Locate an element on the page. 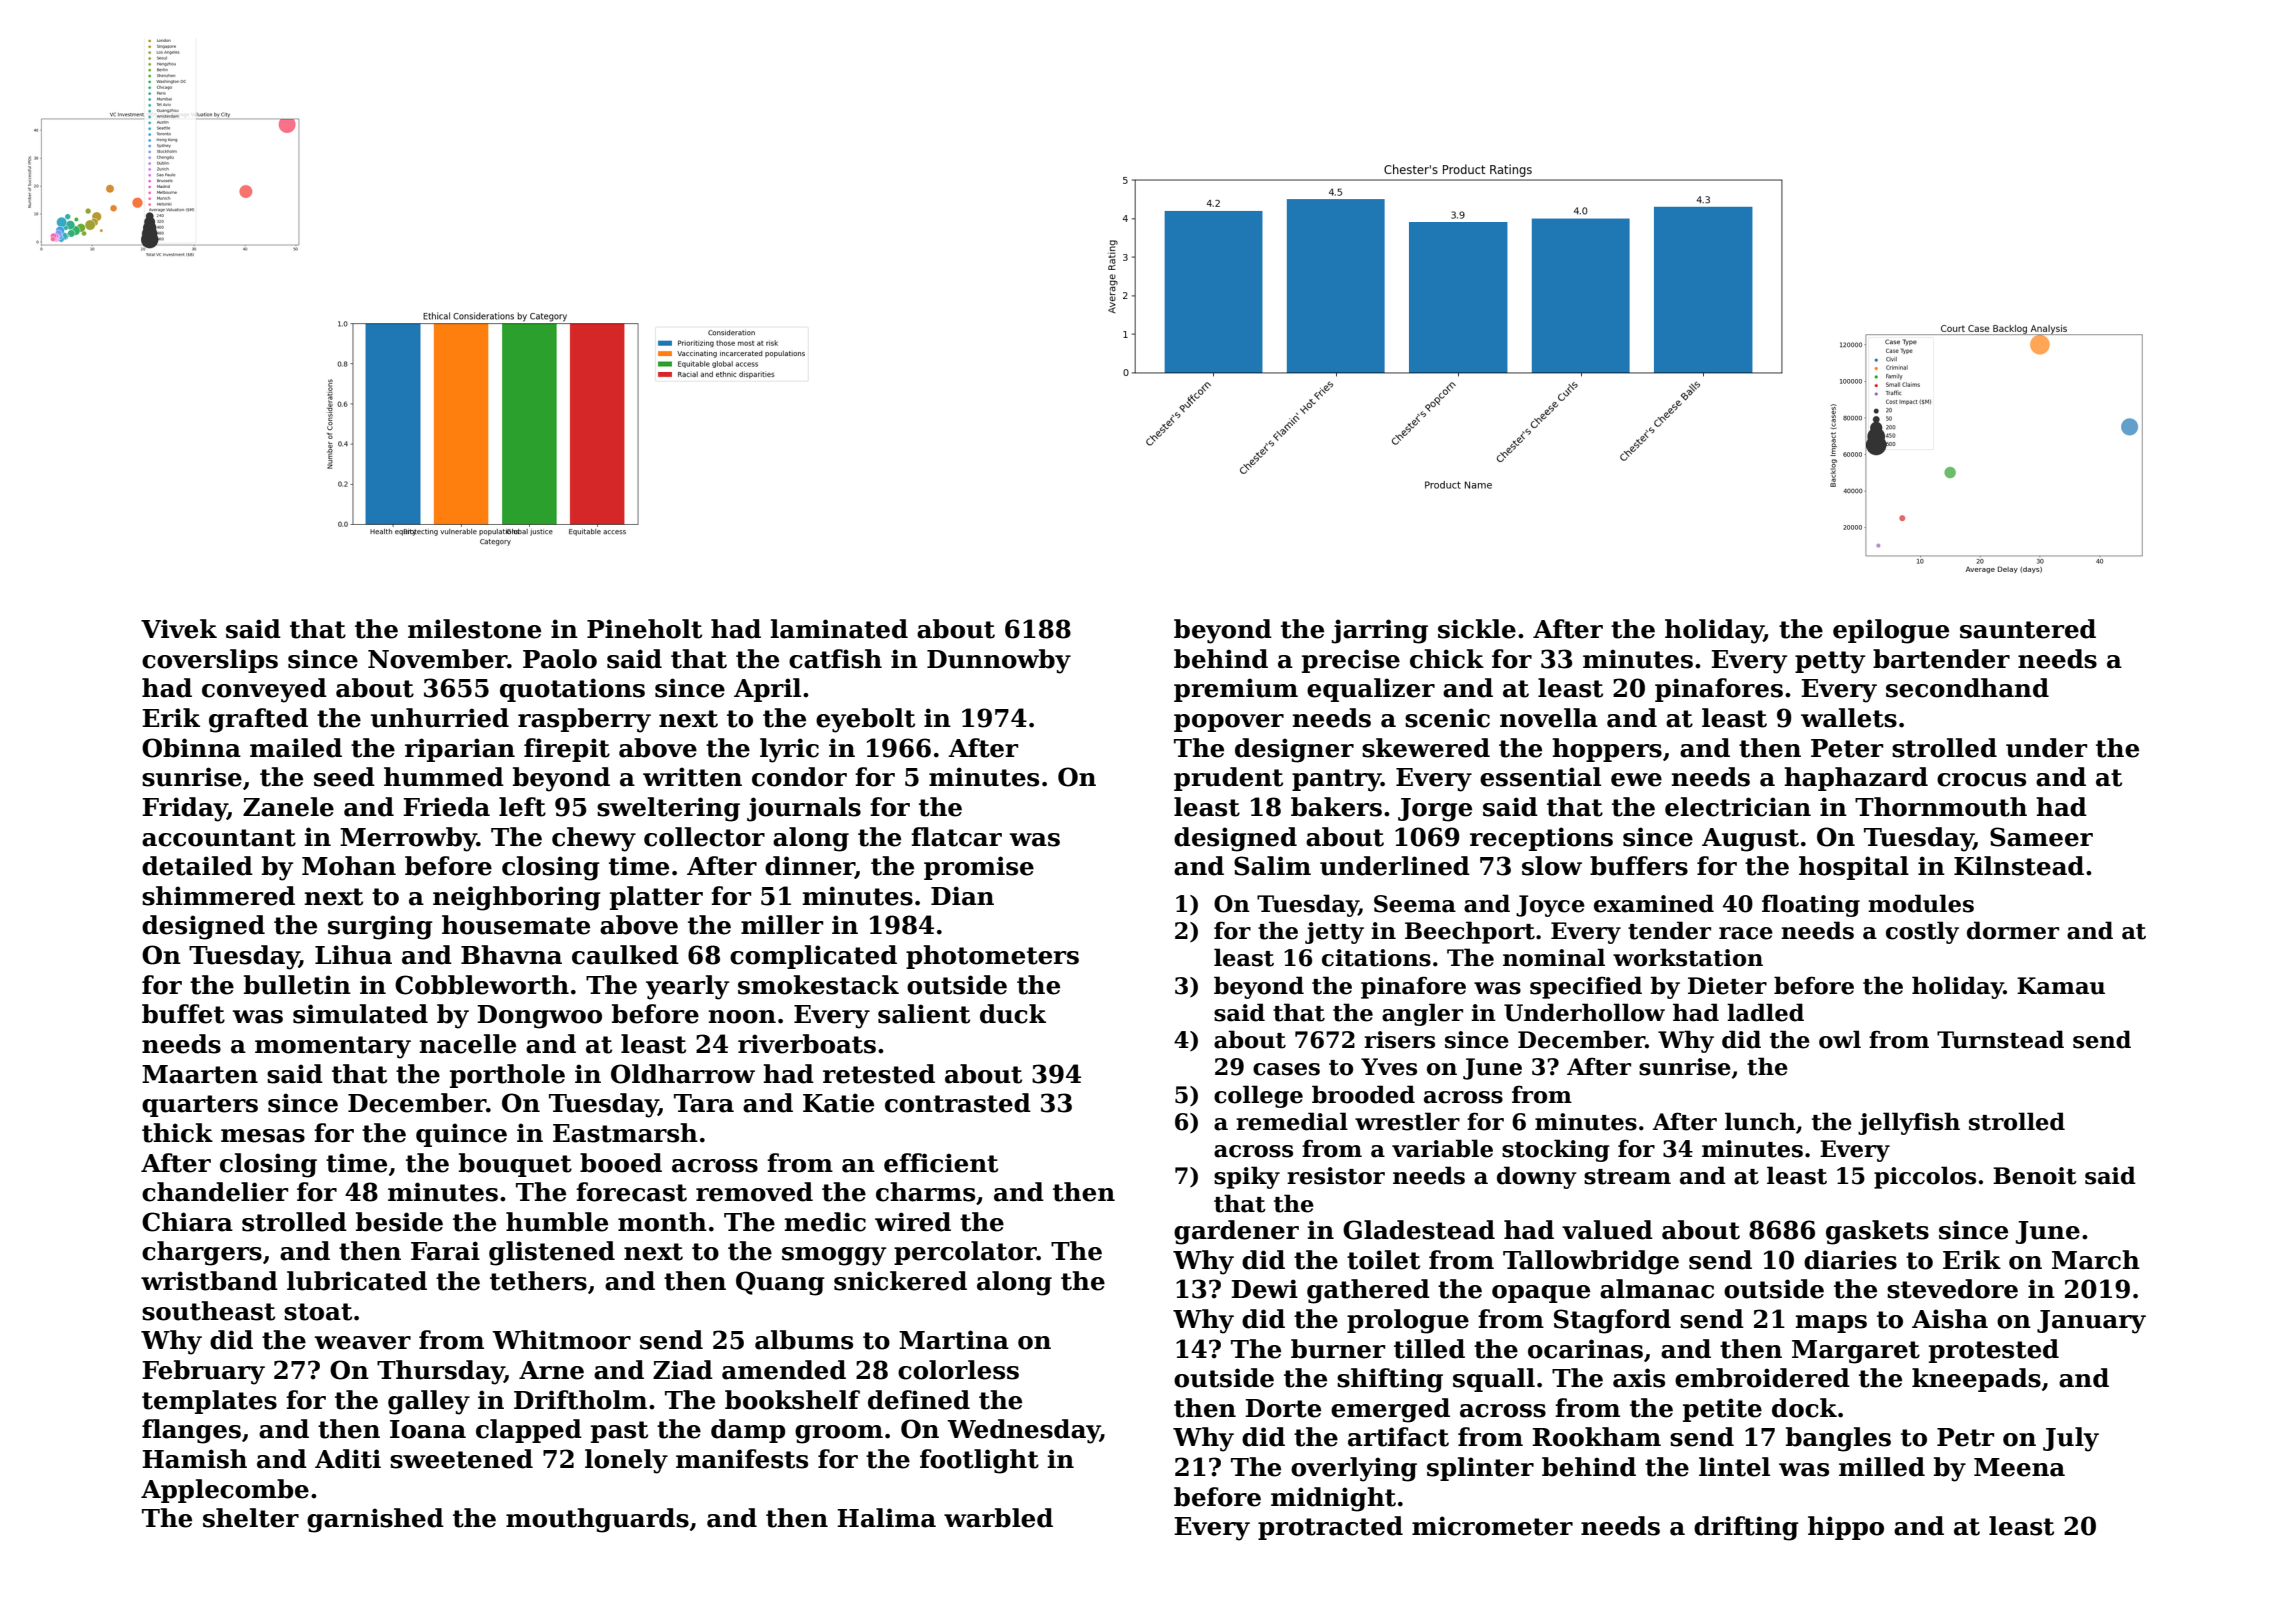 This page has width=2292, height=1620. humble is located at coordinates (557, 1222).
